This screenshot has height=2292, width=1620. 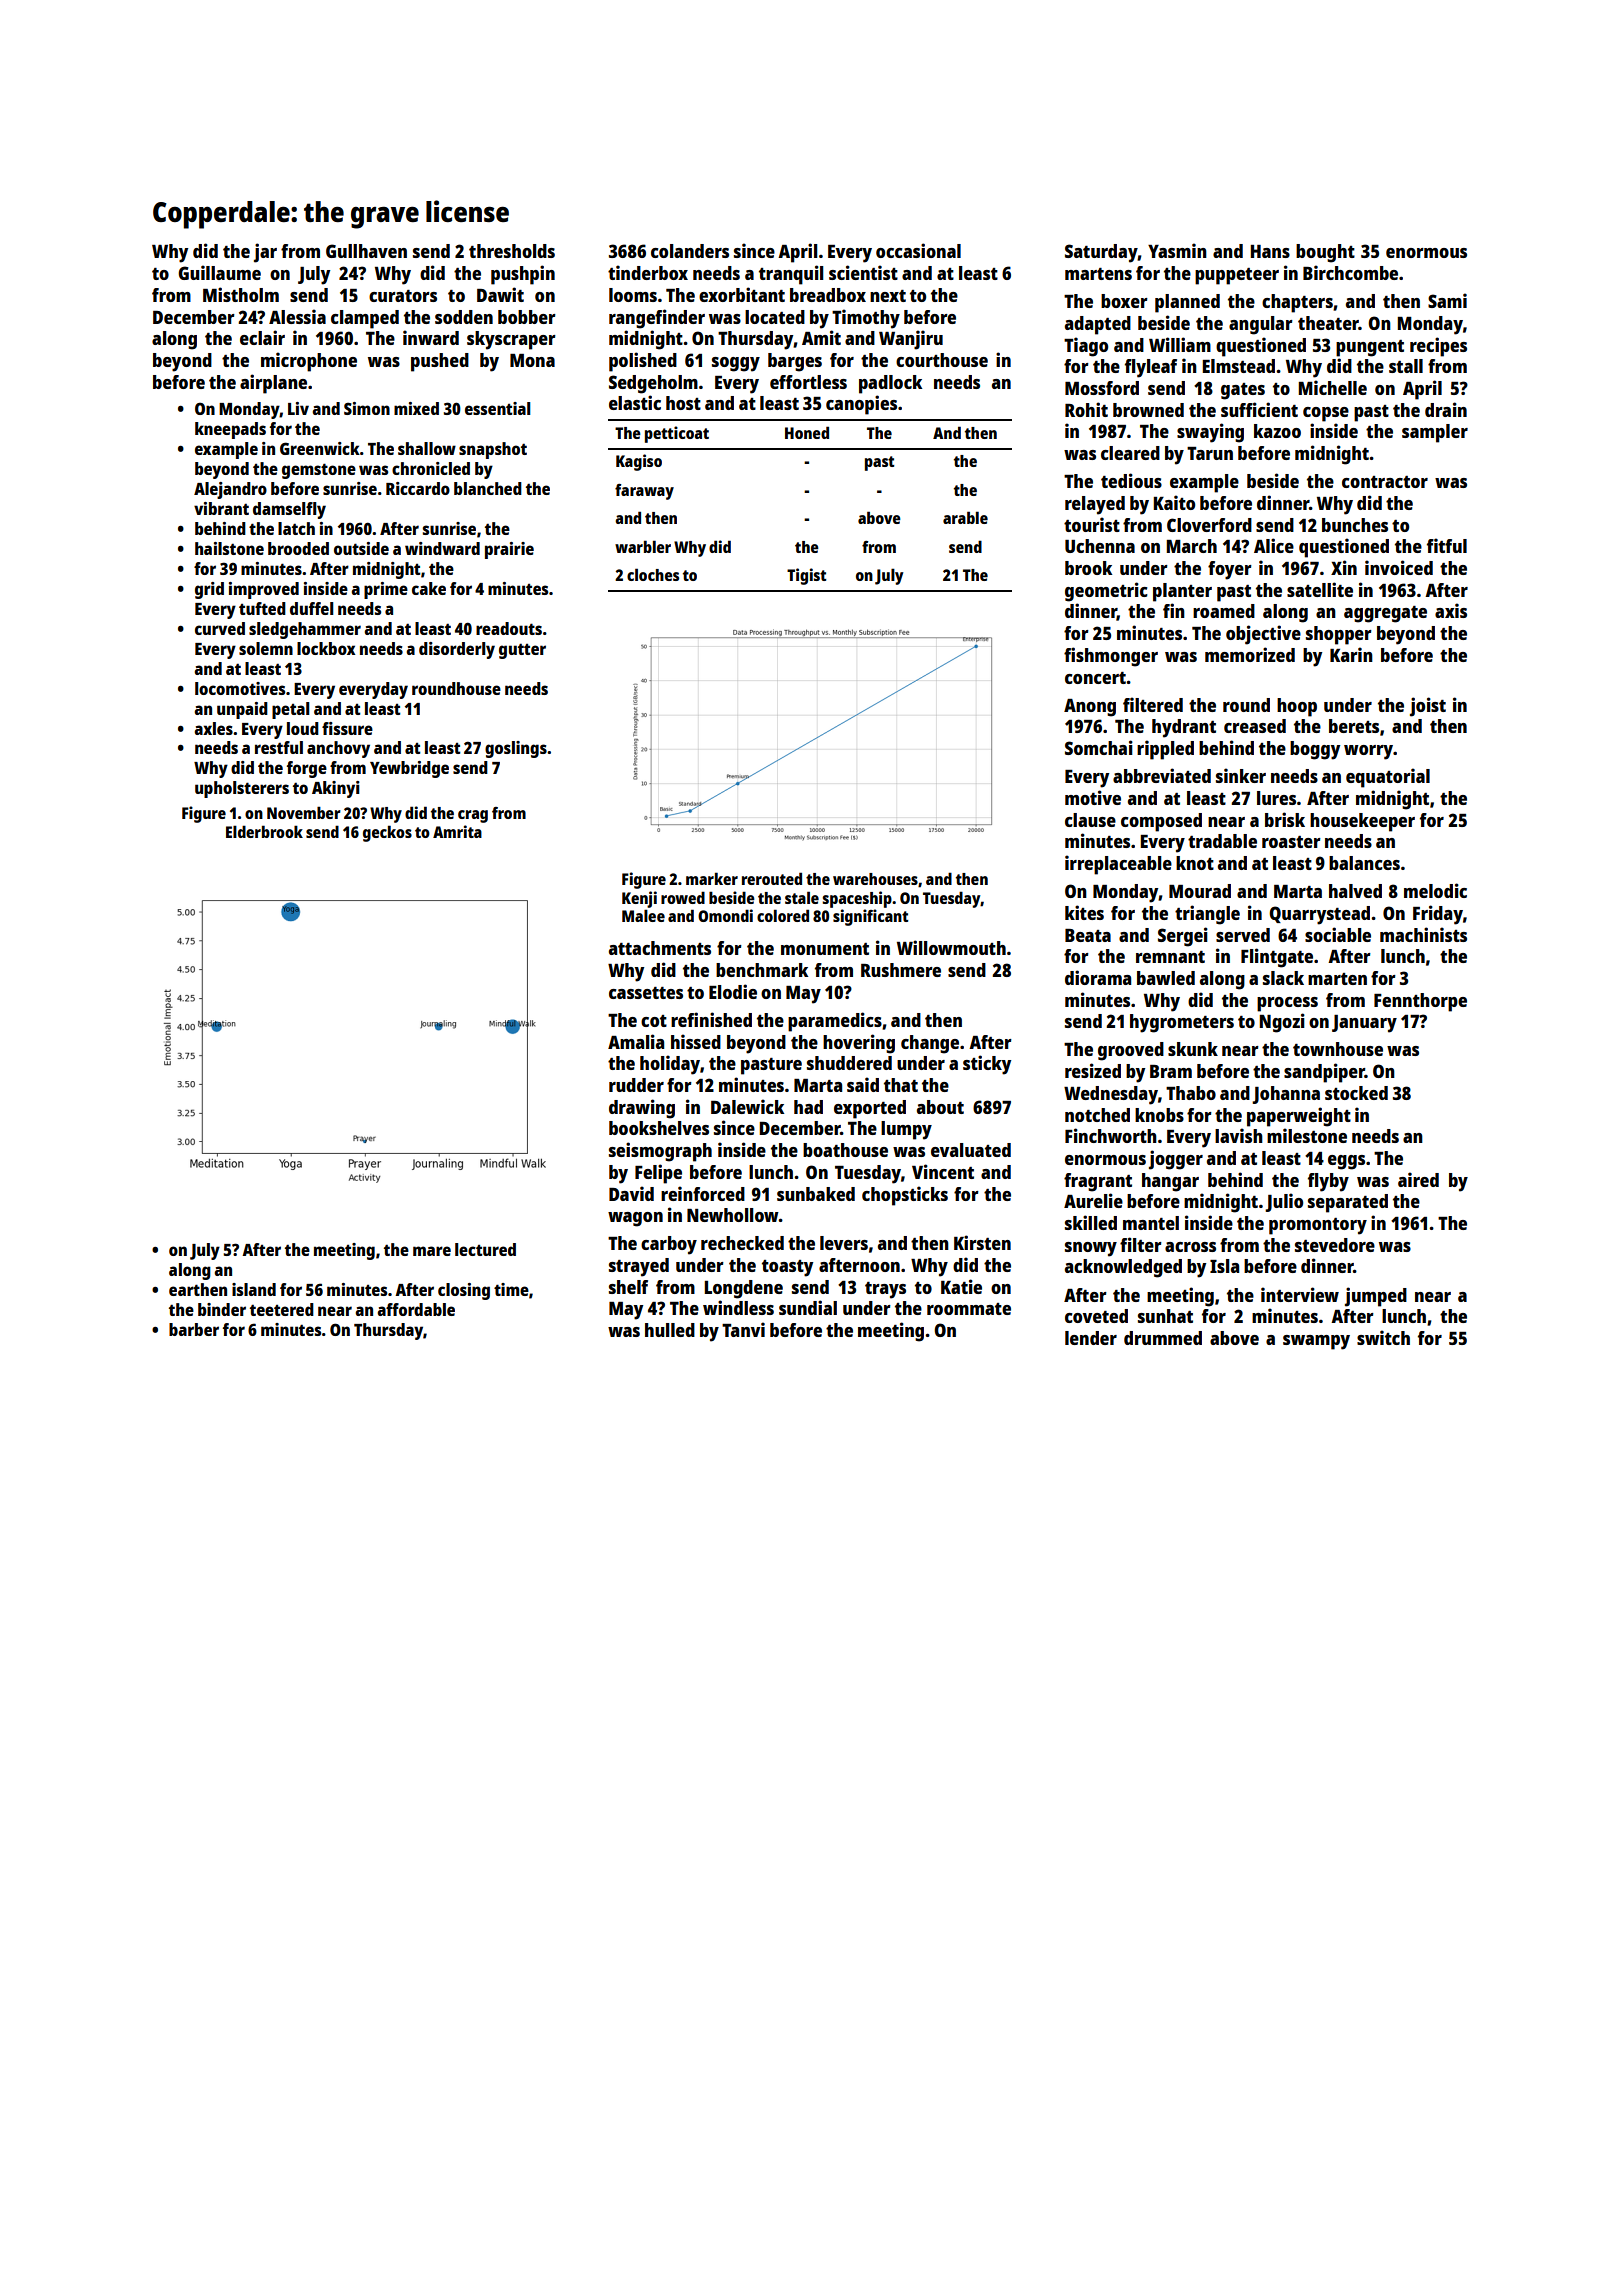 I want to click on Longdene, so click(x=743, y=1289).
